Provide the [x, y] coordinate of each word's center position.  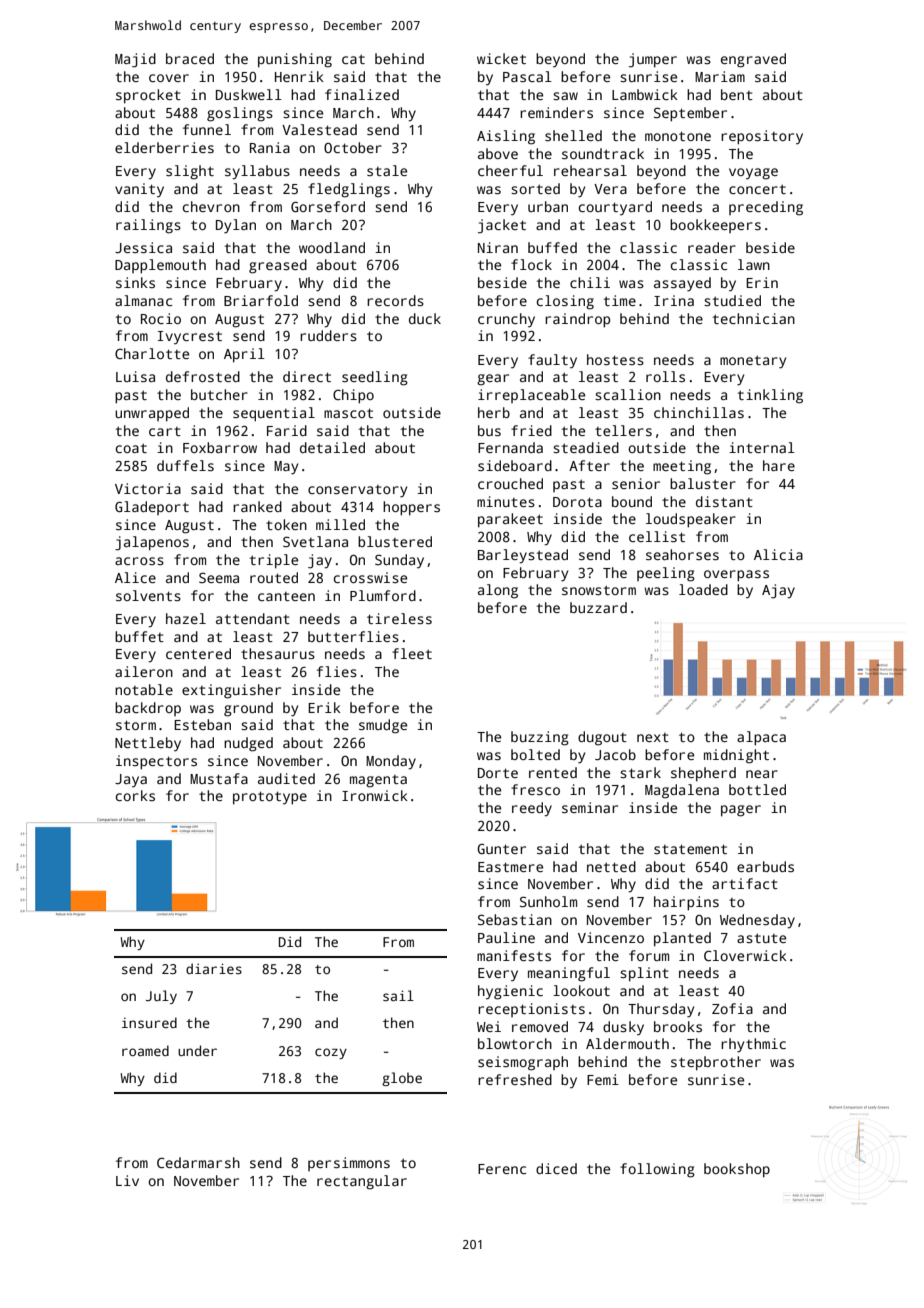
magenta [378, 781]
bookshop [737, 1170]
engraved [753, 60]
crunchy [506, 320]
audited [286, 778]
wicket [501, 58]
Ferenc [502, 1169]
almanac [143, 300]
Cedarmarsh [198, 1162]
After [589, 465]
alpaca [761, 738]
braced [190, 58]
